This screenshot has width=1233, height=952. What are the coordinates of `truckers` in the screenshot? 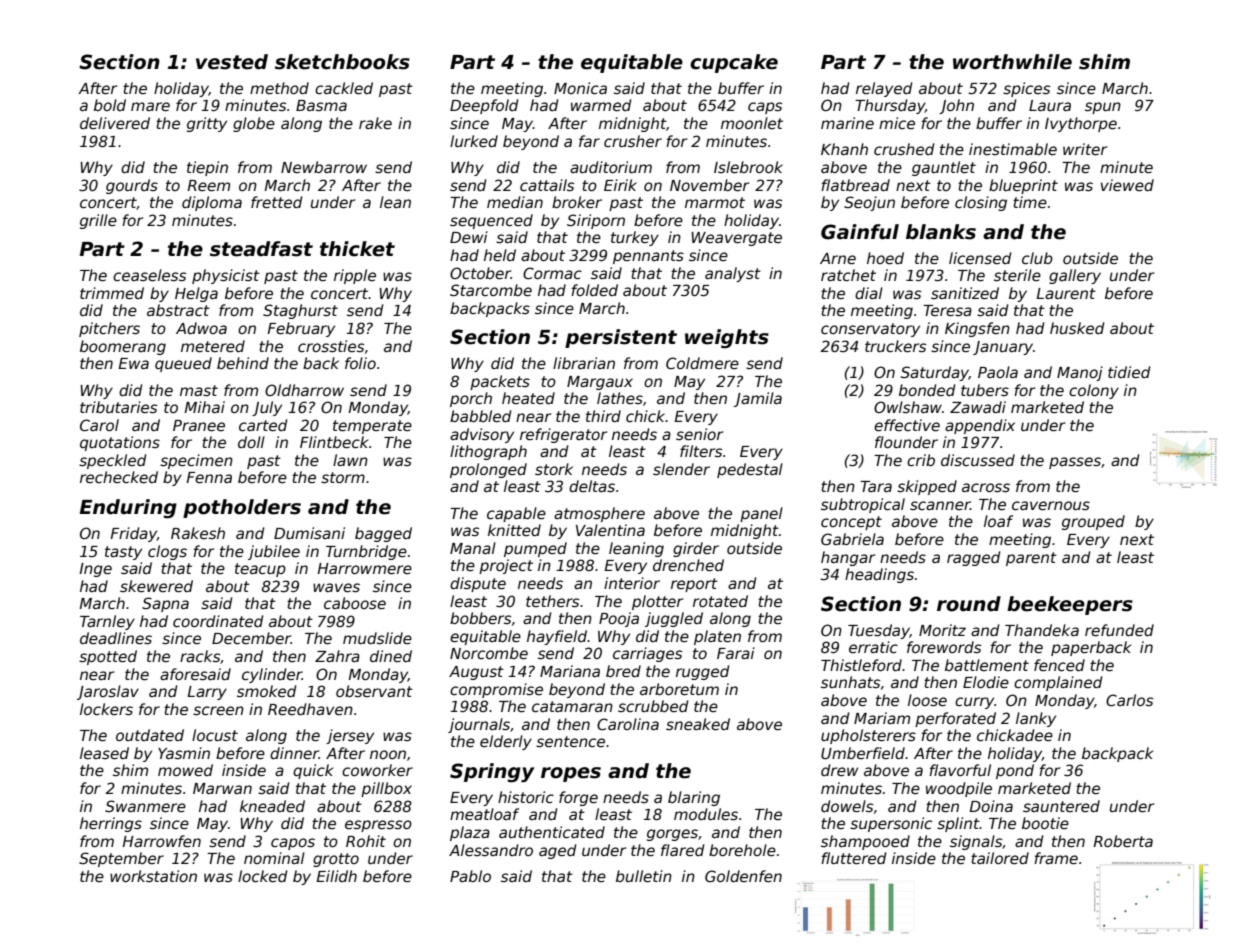 It's located at (895, 346).
